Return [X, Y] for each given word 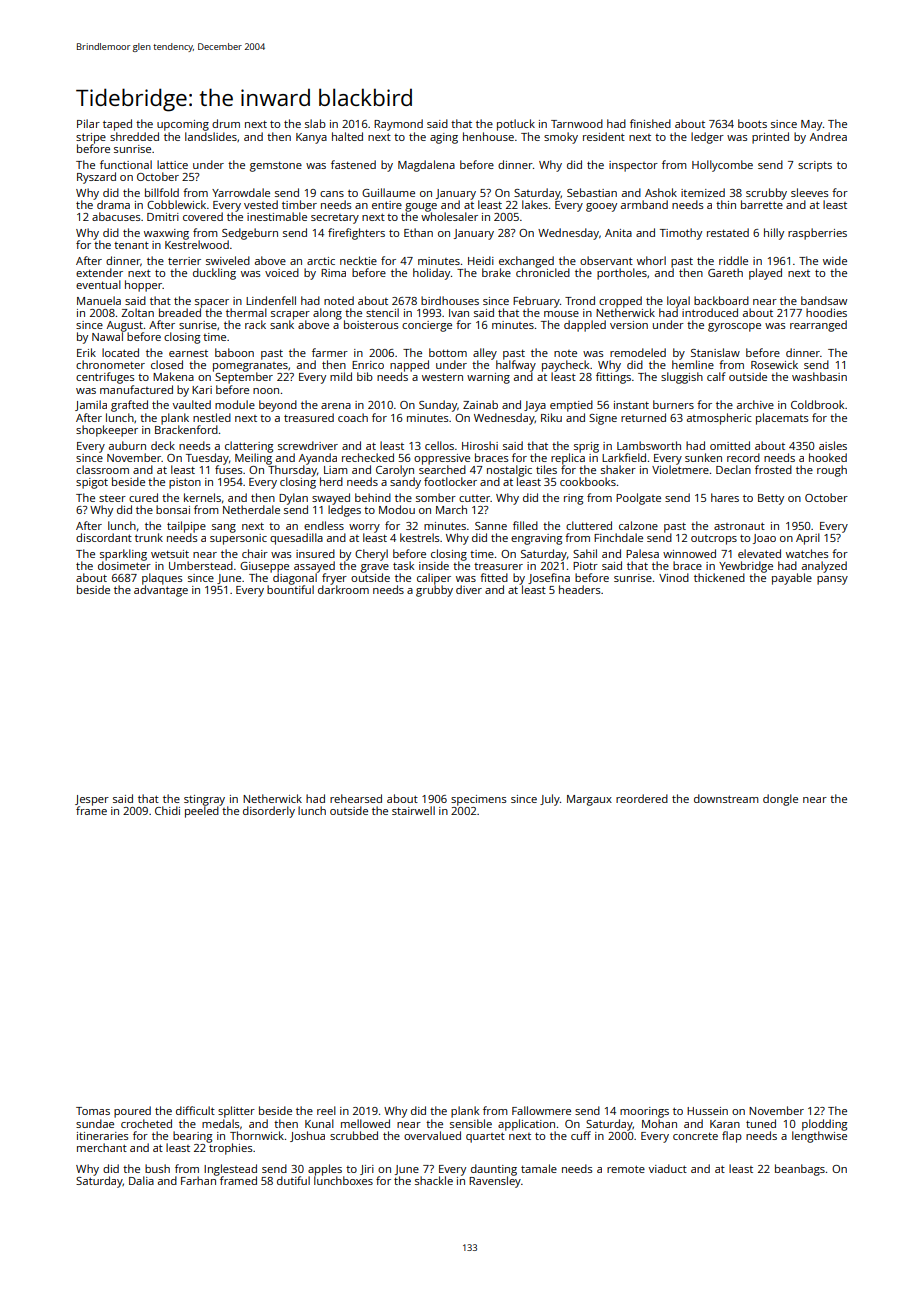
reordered [642, 798]
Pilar [88, 123]
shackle [434, 1180]
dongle [780, 800]
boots [752, 123]
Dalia [141, 1180]
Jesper [92, 800]
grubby [434, 591]
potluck [516, 125]
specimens [478, 800]
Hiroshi [480, 445]
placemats [782, 419]
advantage [161, 591]
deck [163, 445]
